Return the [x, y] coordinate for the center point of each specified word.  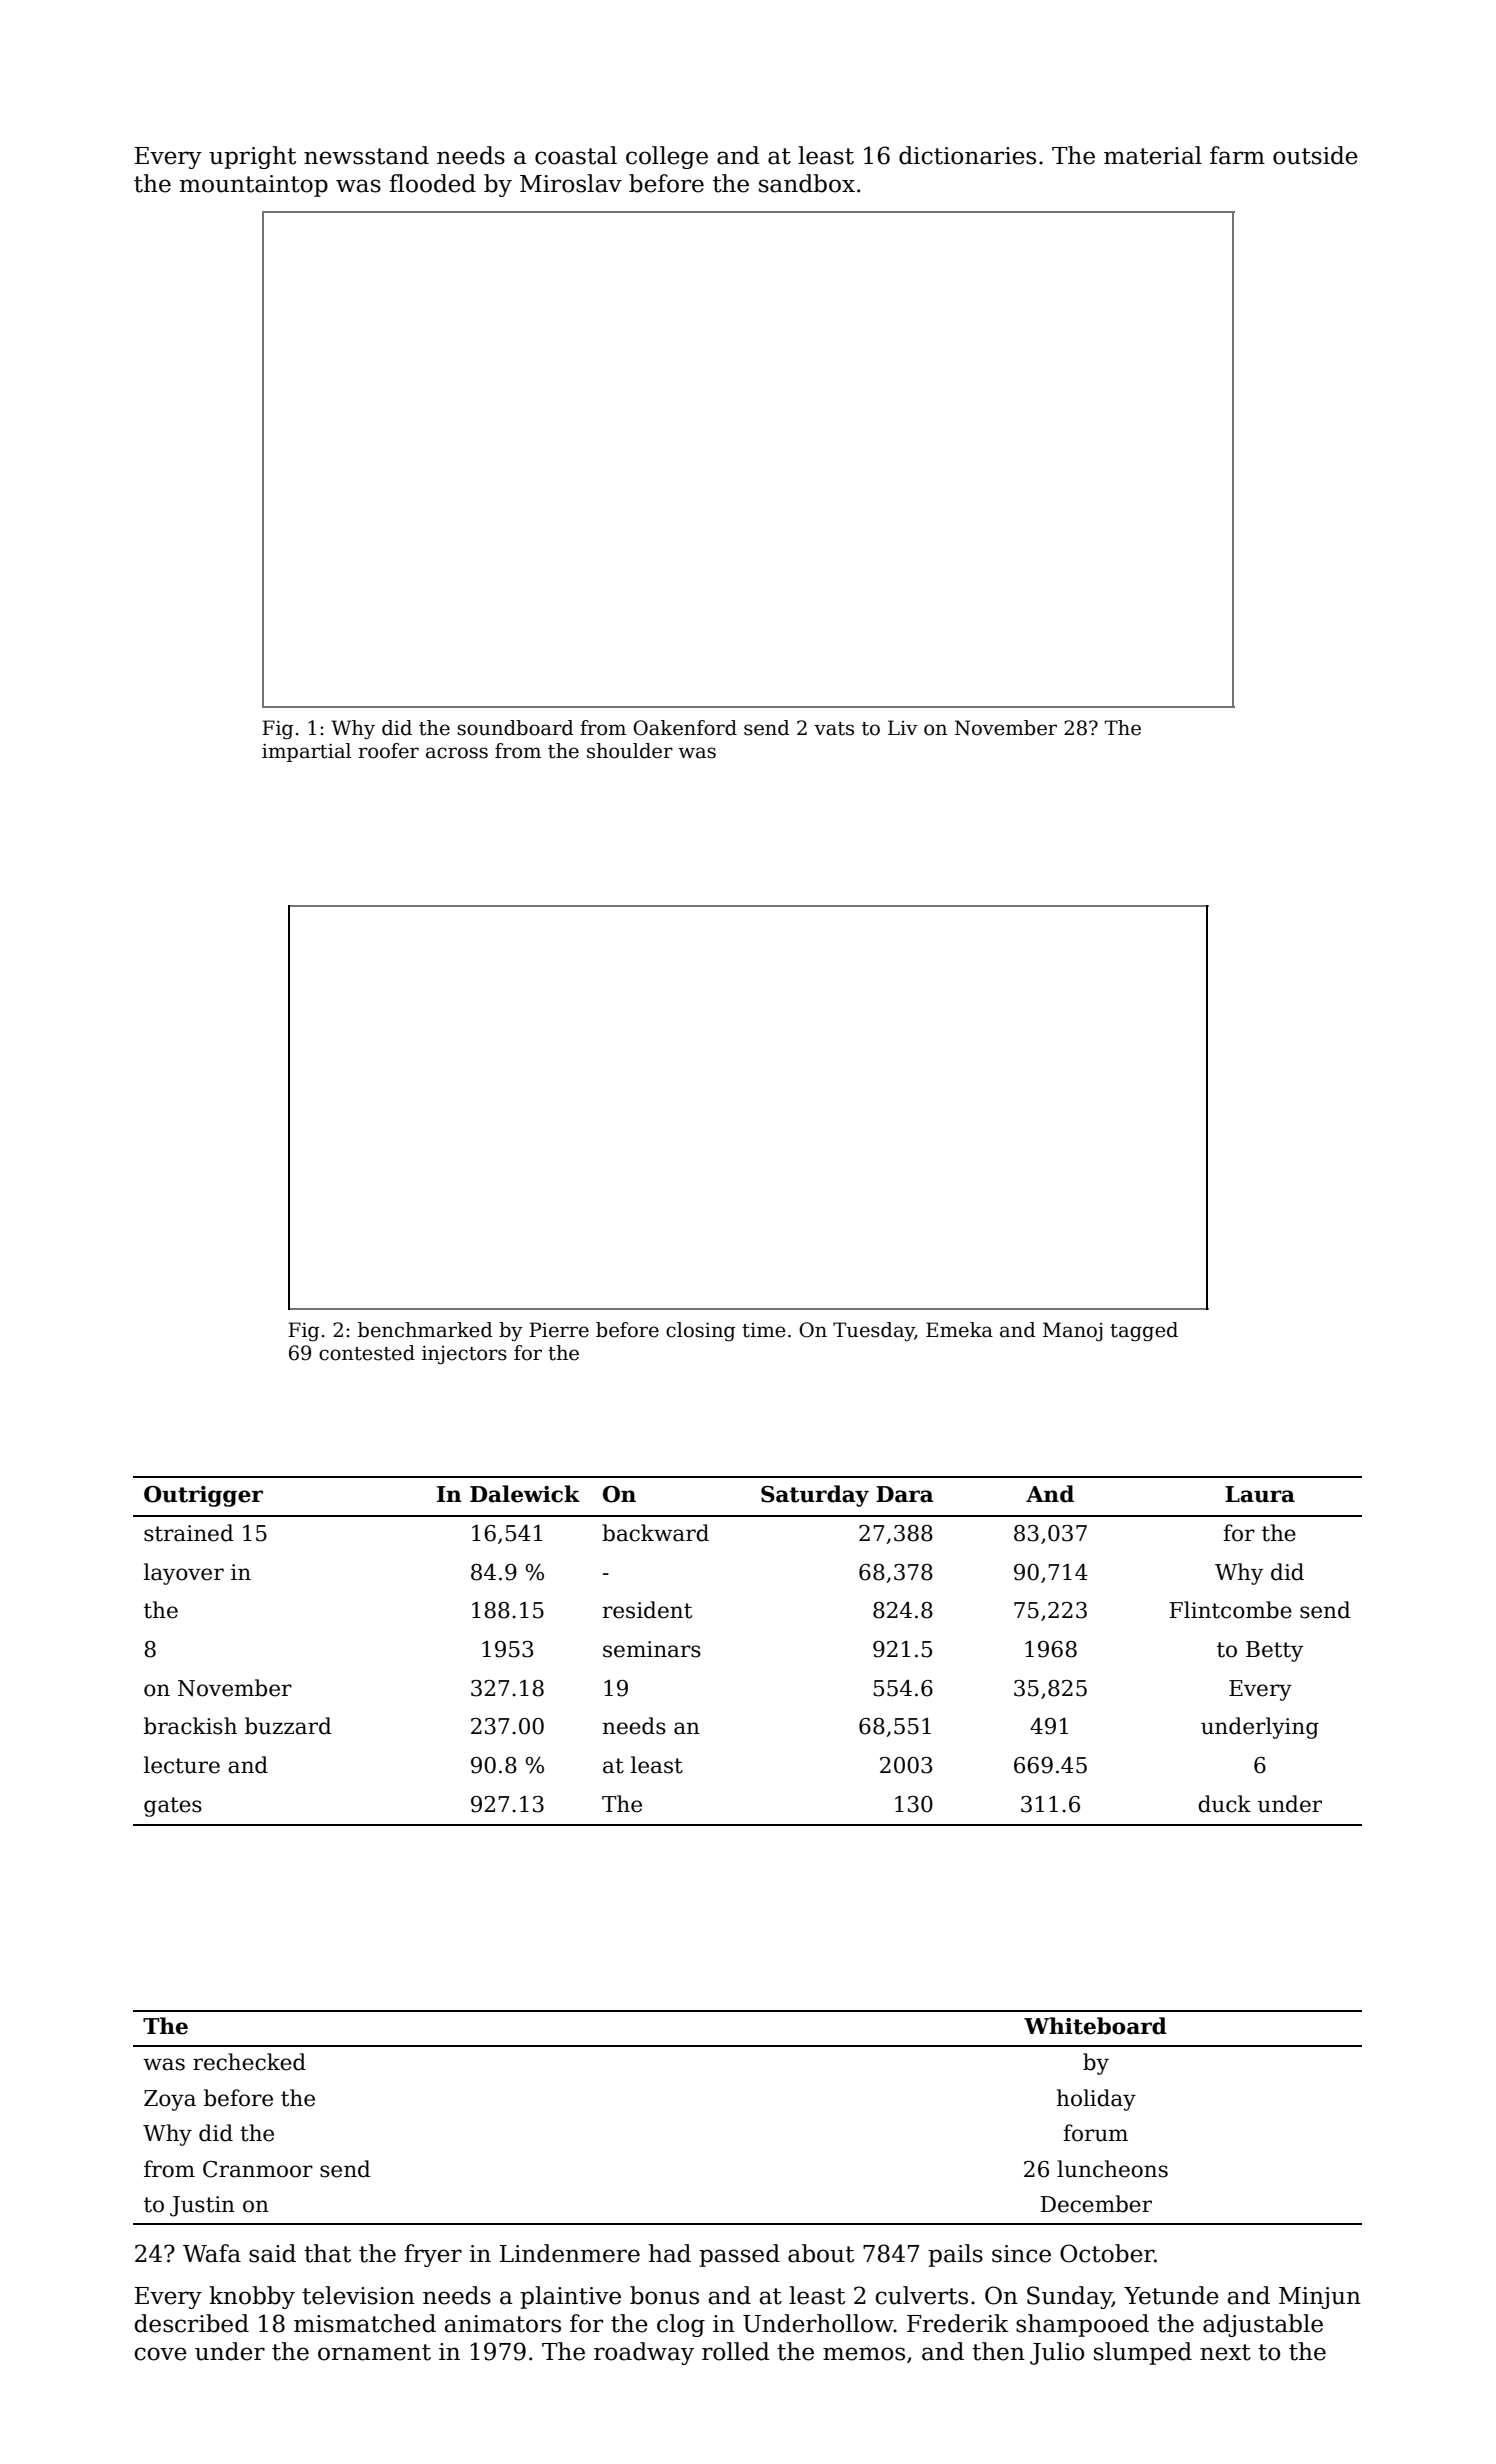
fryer [433, 2255]
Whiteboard [1095, 2026]
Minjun [1320, 2298]
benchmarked [425, 1330]
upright [252, 157]
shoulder [630, 751]
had [670, 2253]
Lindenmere [570, 2253]
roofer [388, 751]
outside [1315, 155]
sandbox [807, 183]
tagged [1144, 1332]
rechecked [249, 2062]
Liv [903, 727]
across [457, 753]
